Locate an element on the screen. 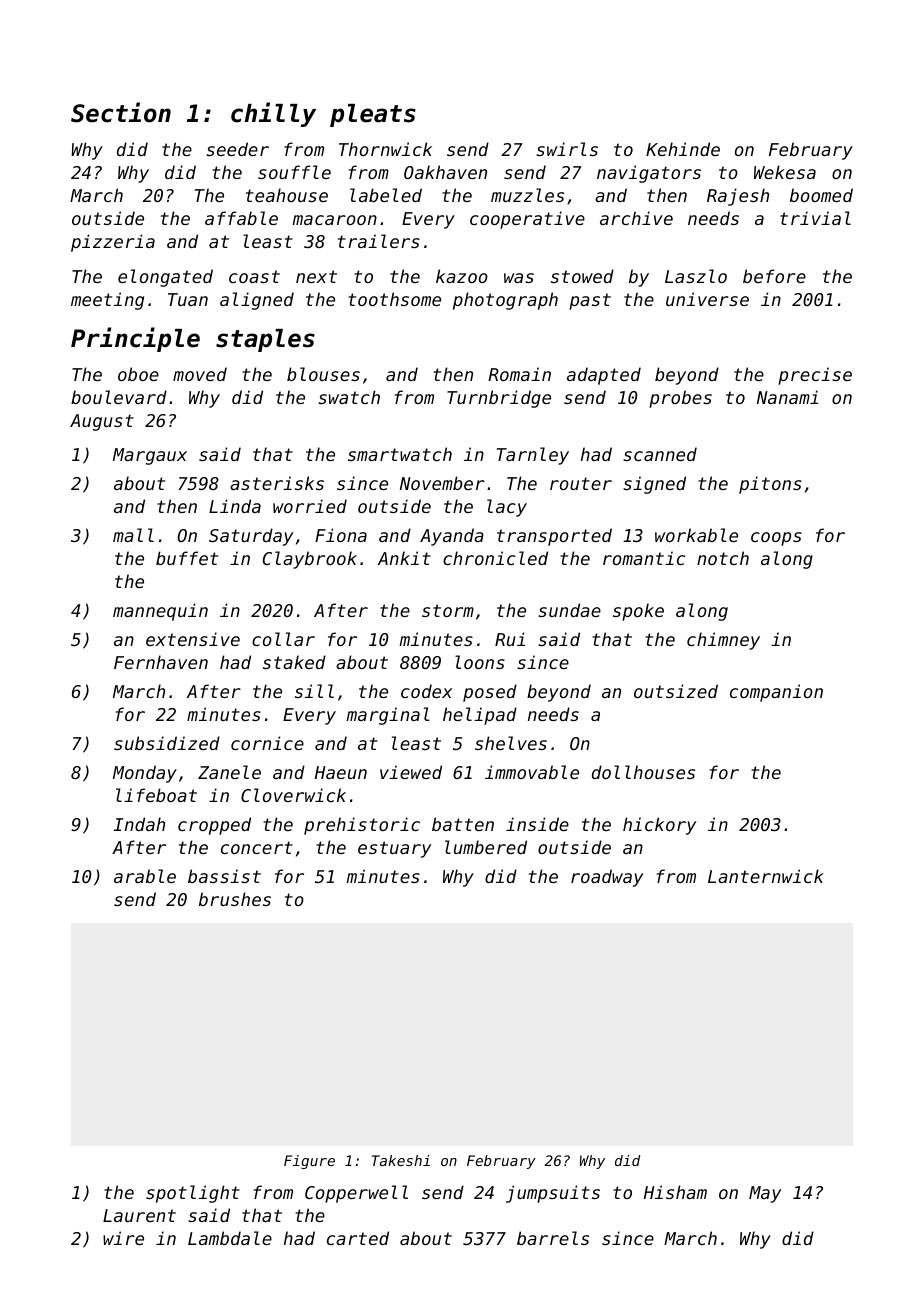  chimney is located at coordinates (723, 641).
